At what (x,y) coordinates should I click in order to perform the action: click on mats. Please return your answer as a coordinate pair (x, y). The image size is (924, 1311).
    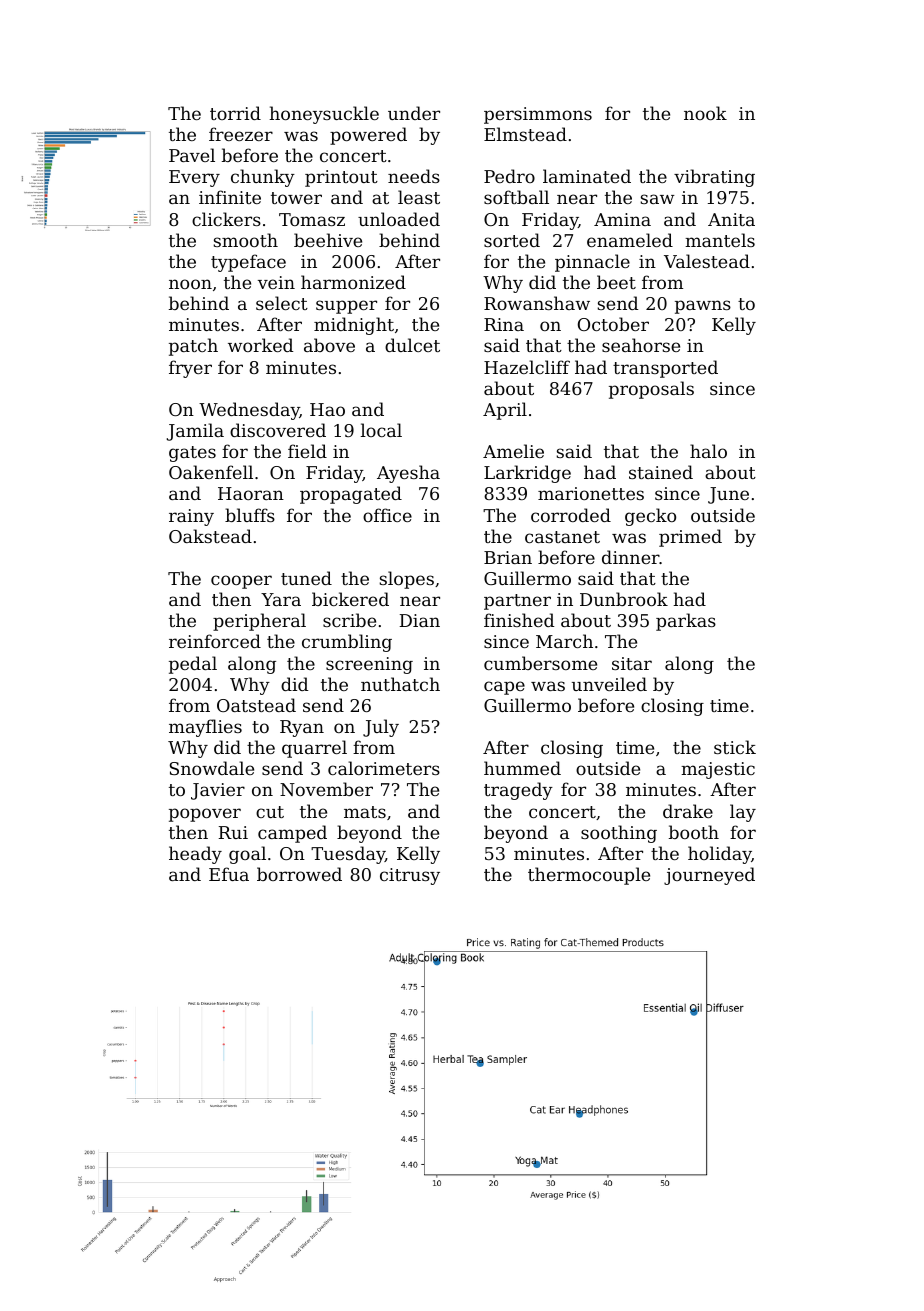
    Looking at the image, I should click on (365, 812).
